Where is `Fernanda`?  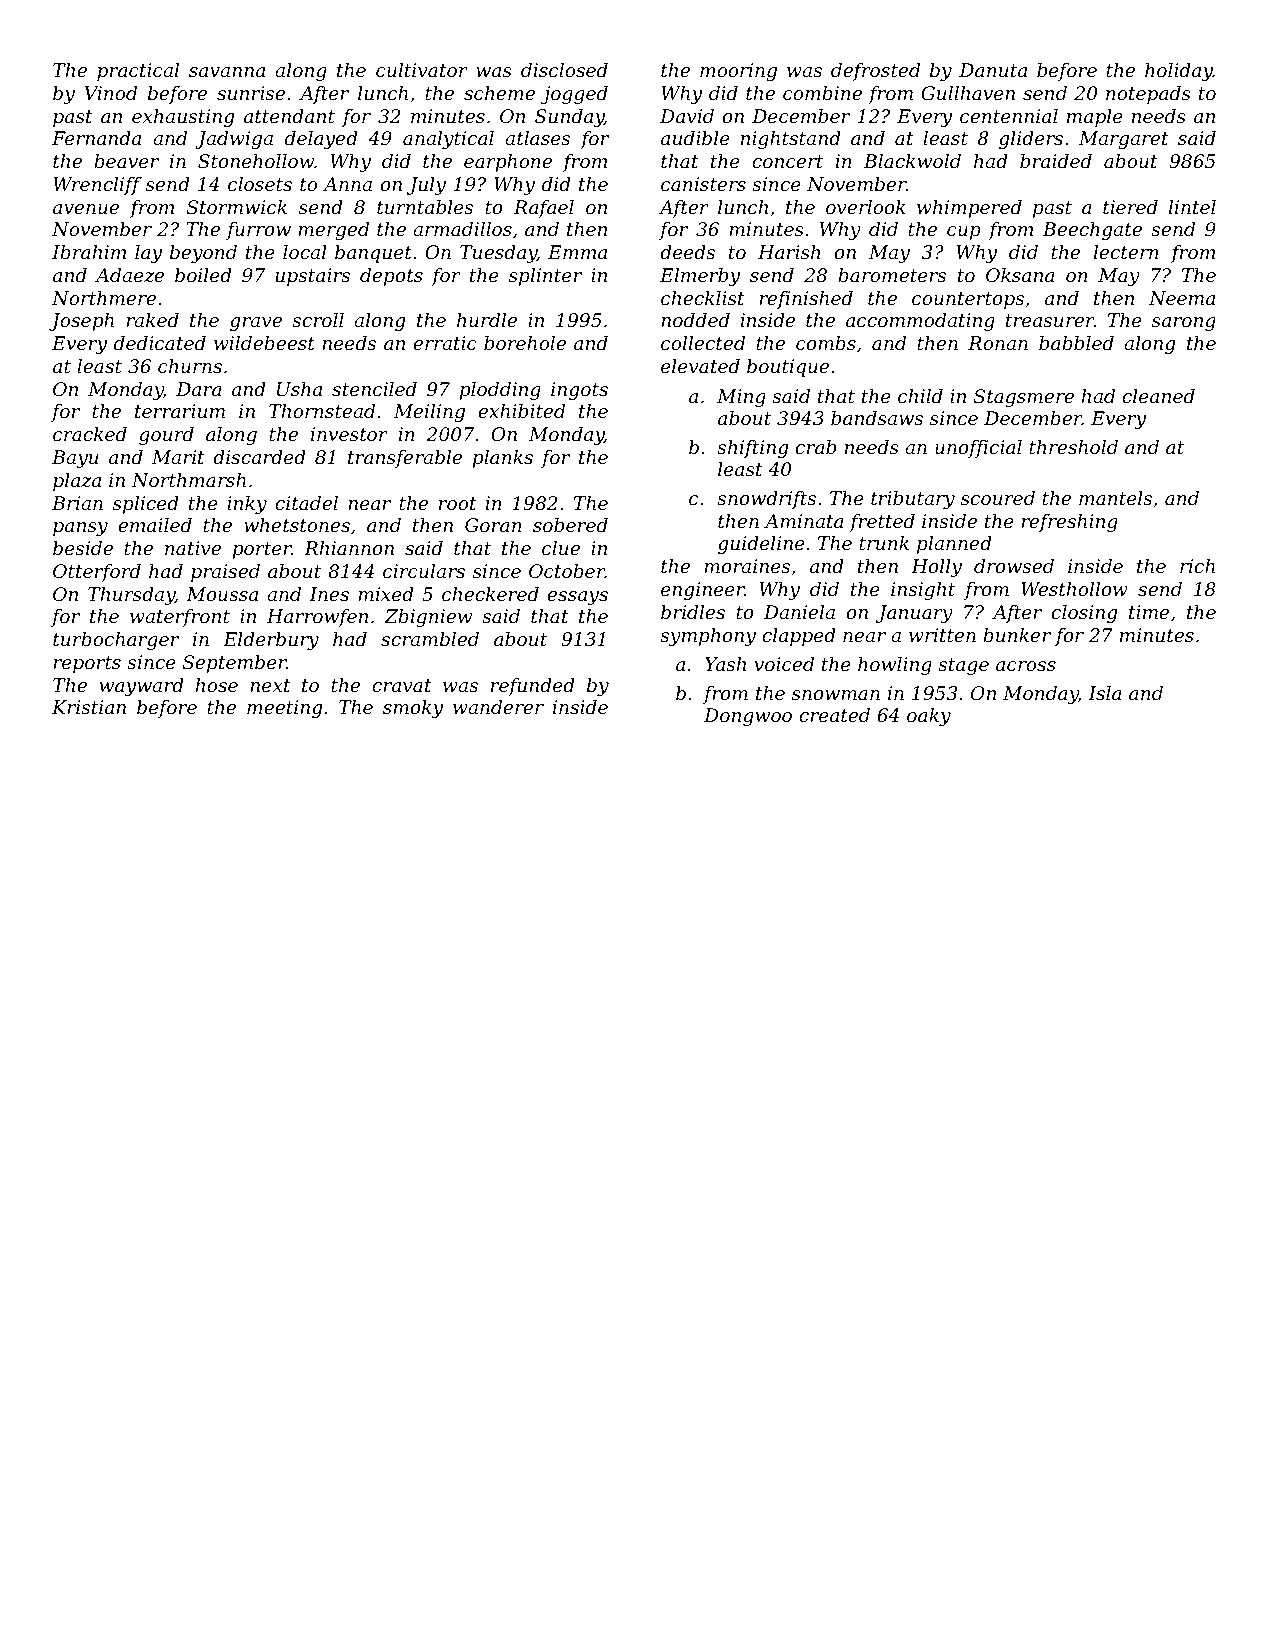 Fernanda is located at coordinates (96, 138).
